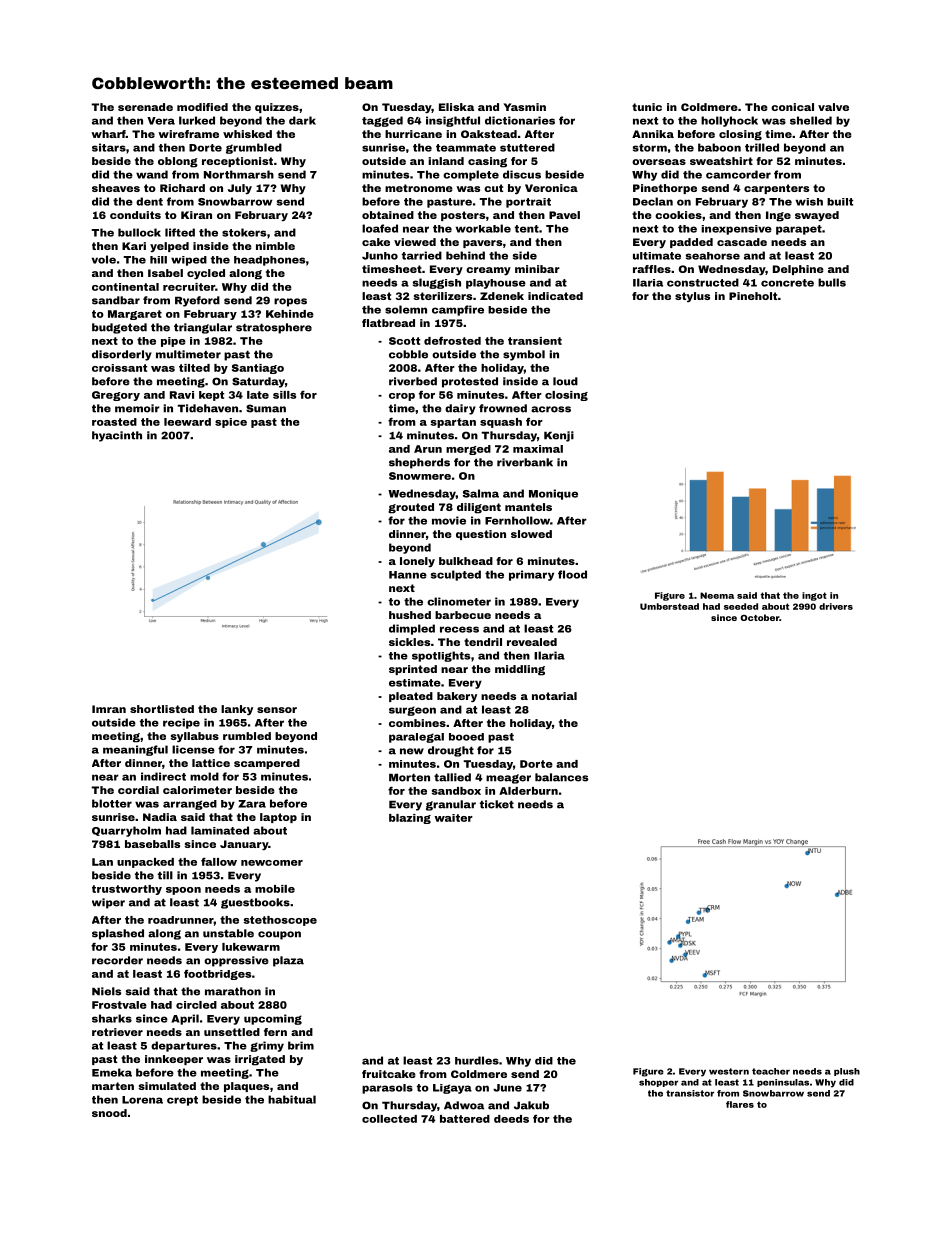 The image size is (952, 1233). Describe the element at coordinates (288, 961) in the image. I see `plaza` at that location.
